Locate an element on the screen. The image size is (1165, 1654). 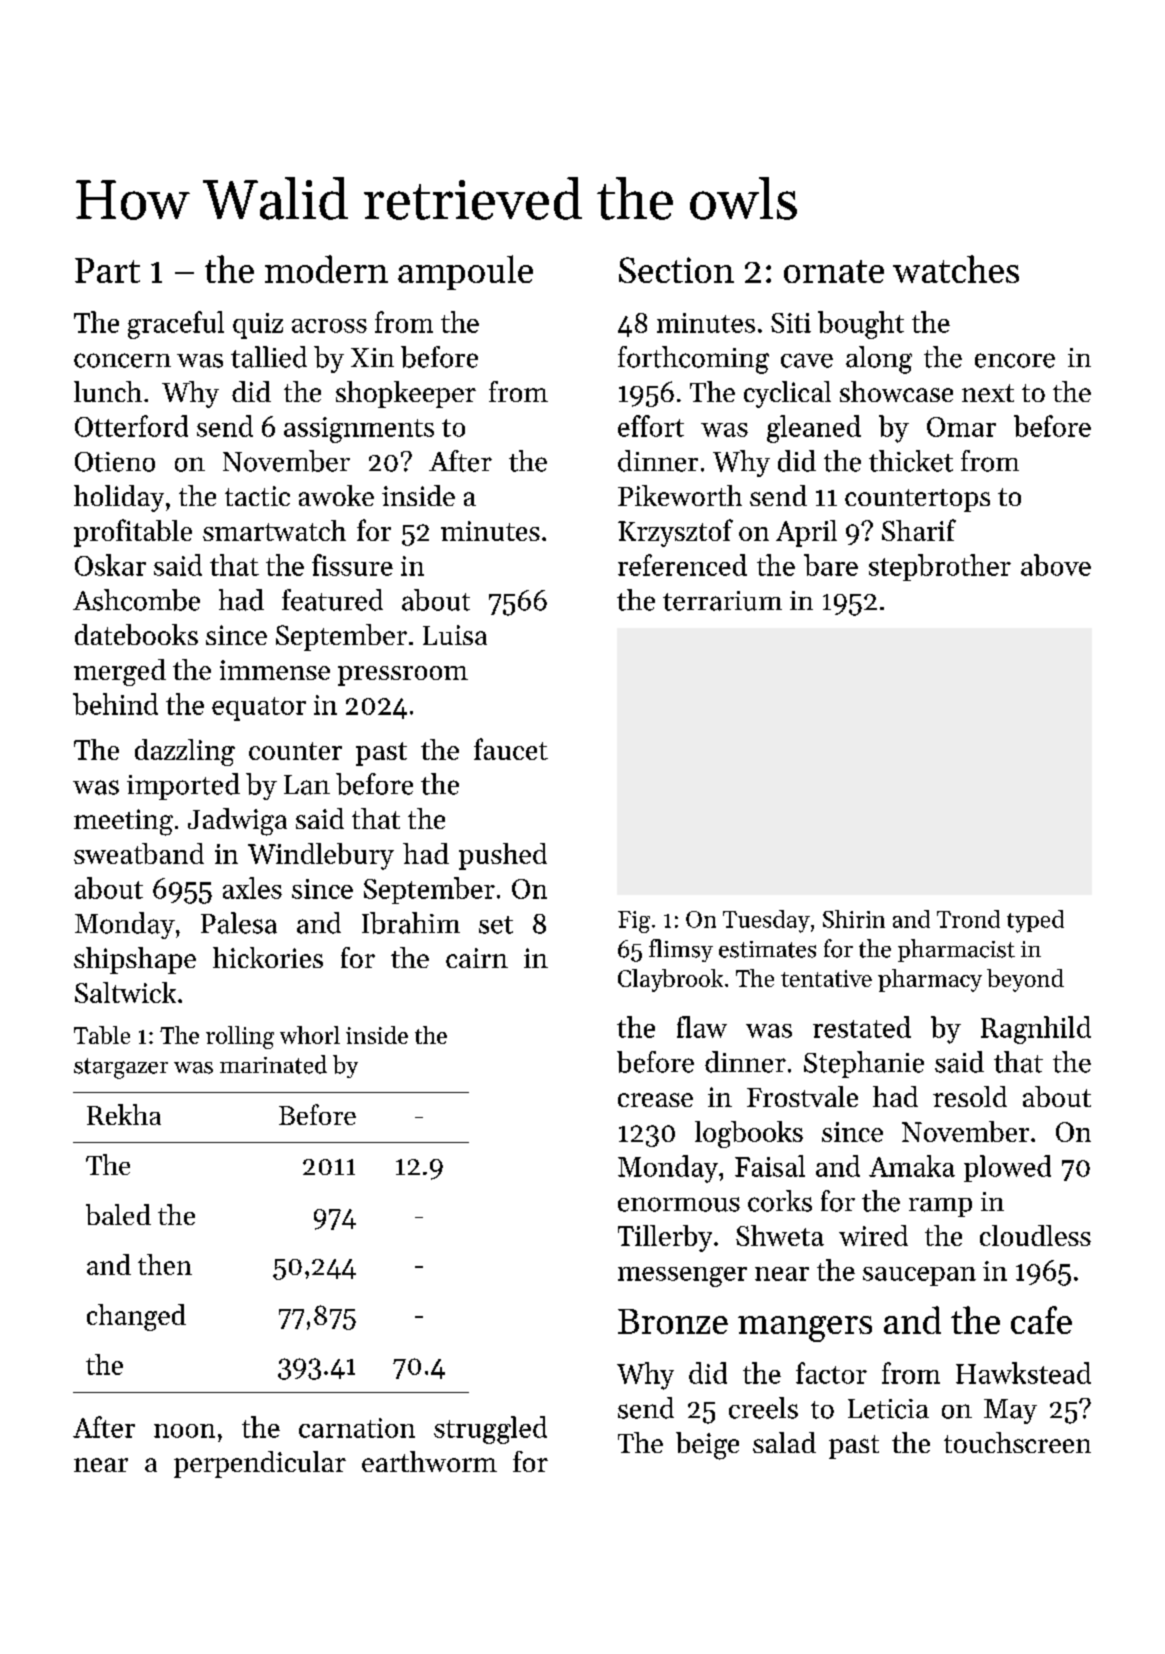
bought is located at coordinates (861, 325).
